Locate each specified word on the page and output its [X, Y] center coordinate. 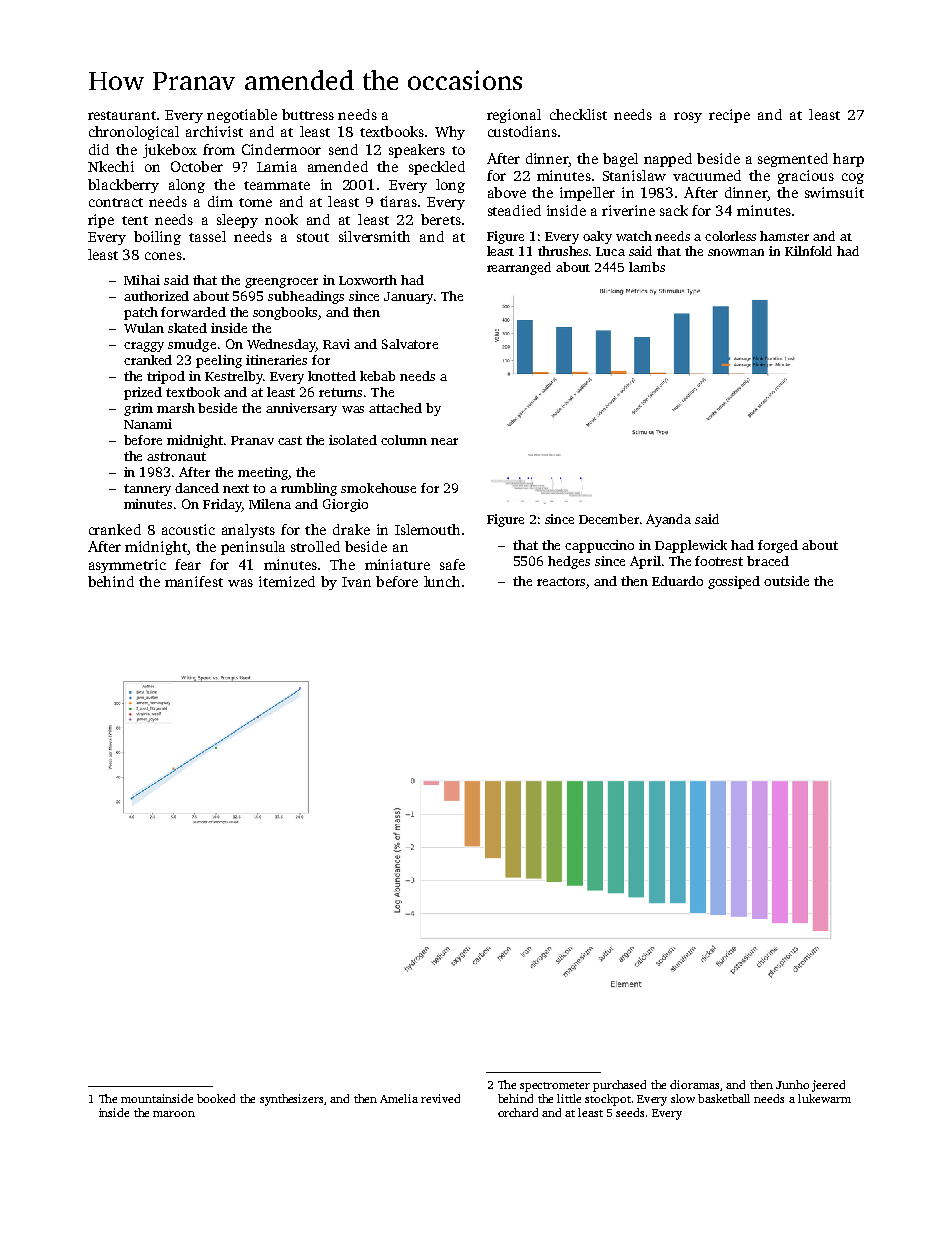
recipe [729, 116]
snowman [736, 252]
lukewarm [824, 1098]
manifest [194, 581]
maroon [174, 1114]
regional [514, 116]
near [444, 441]
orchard [518, 1112]
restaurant [122, 115]
